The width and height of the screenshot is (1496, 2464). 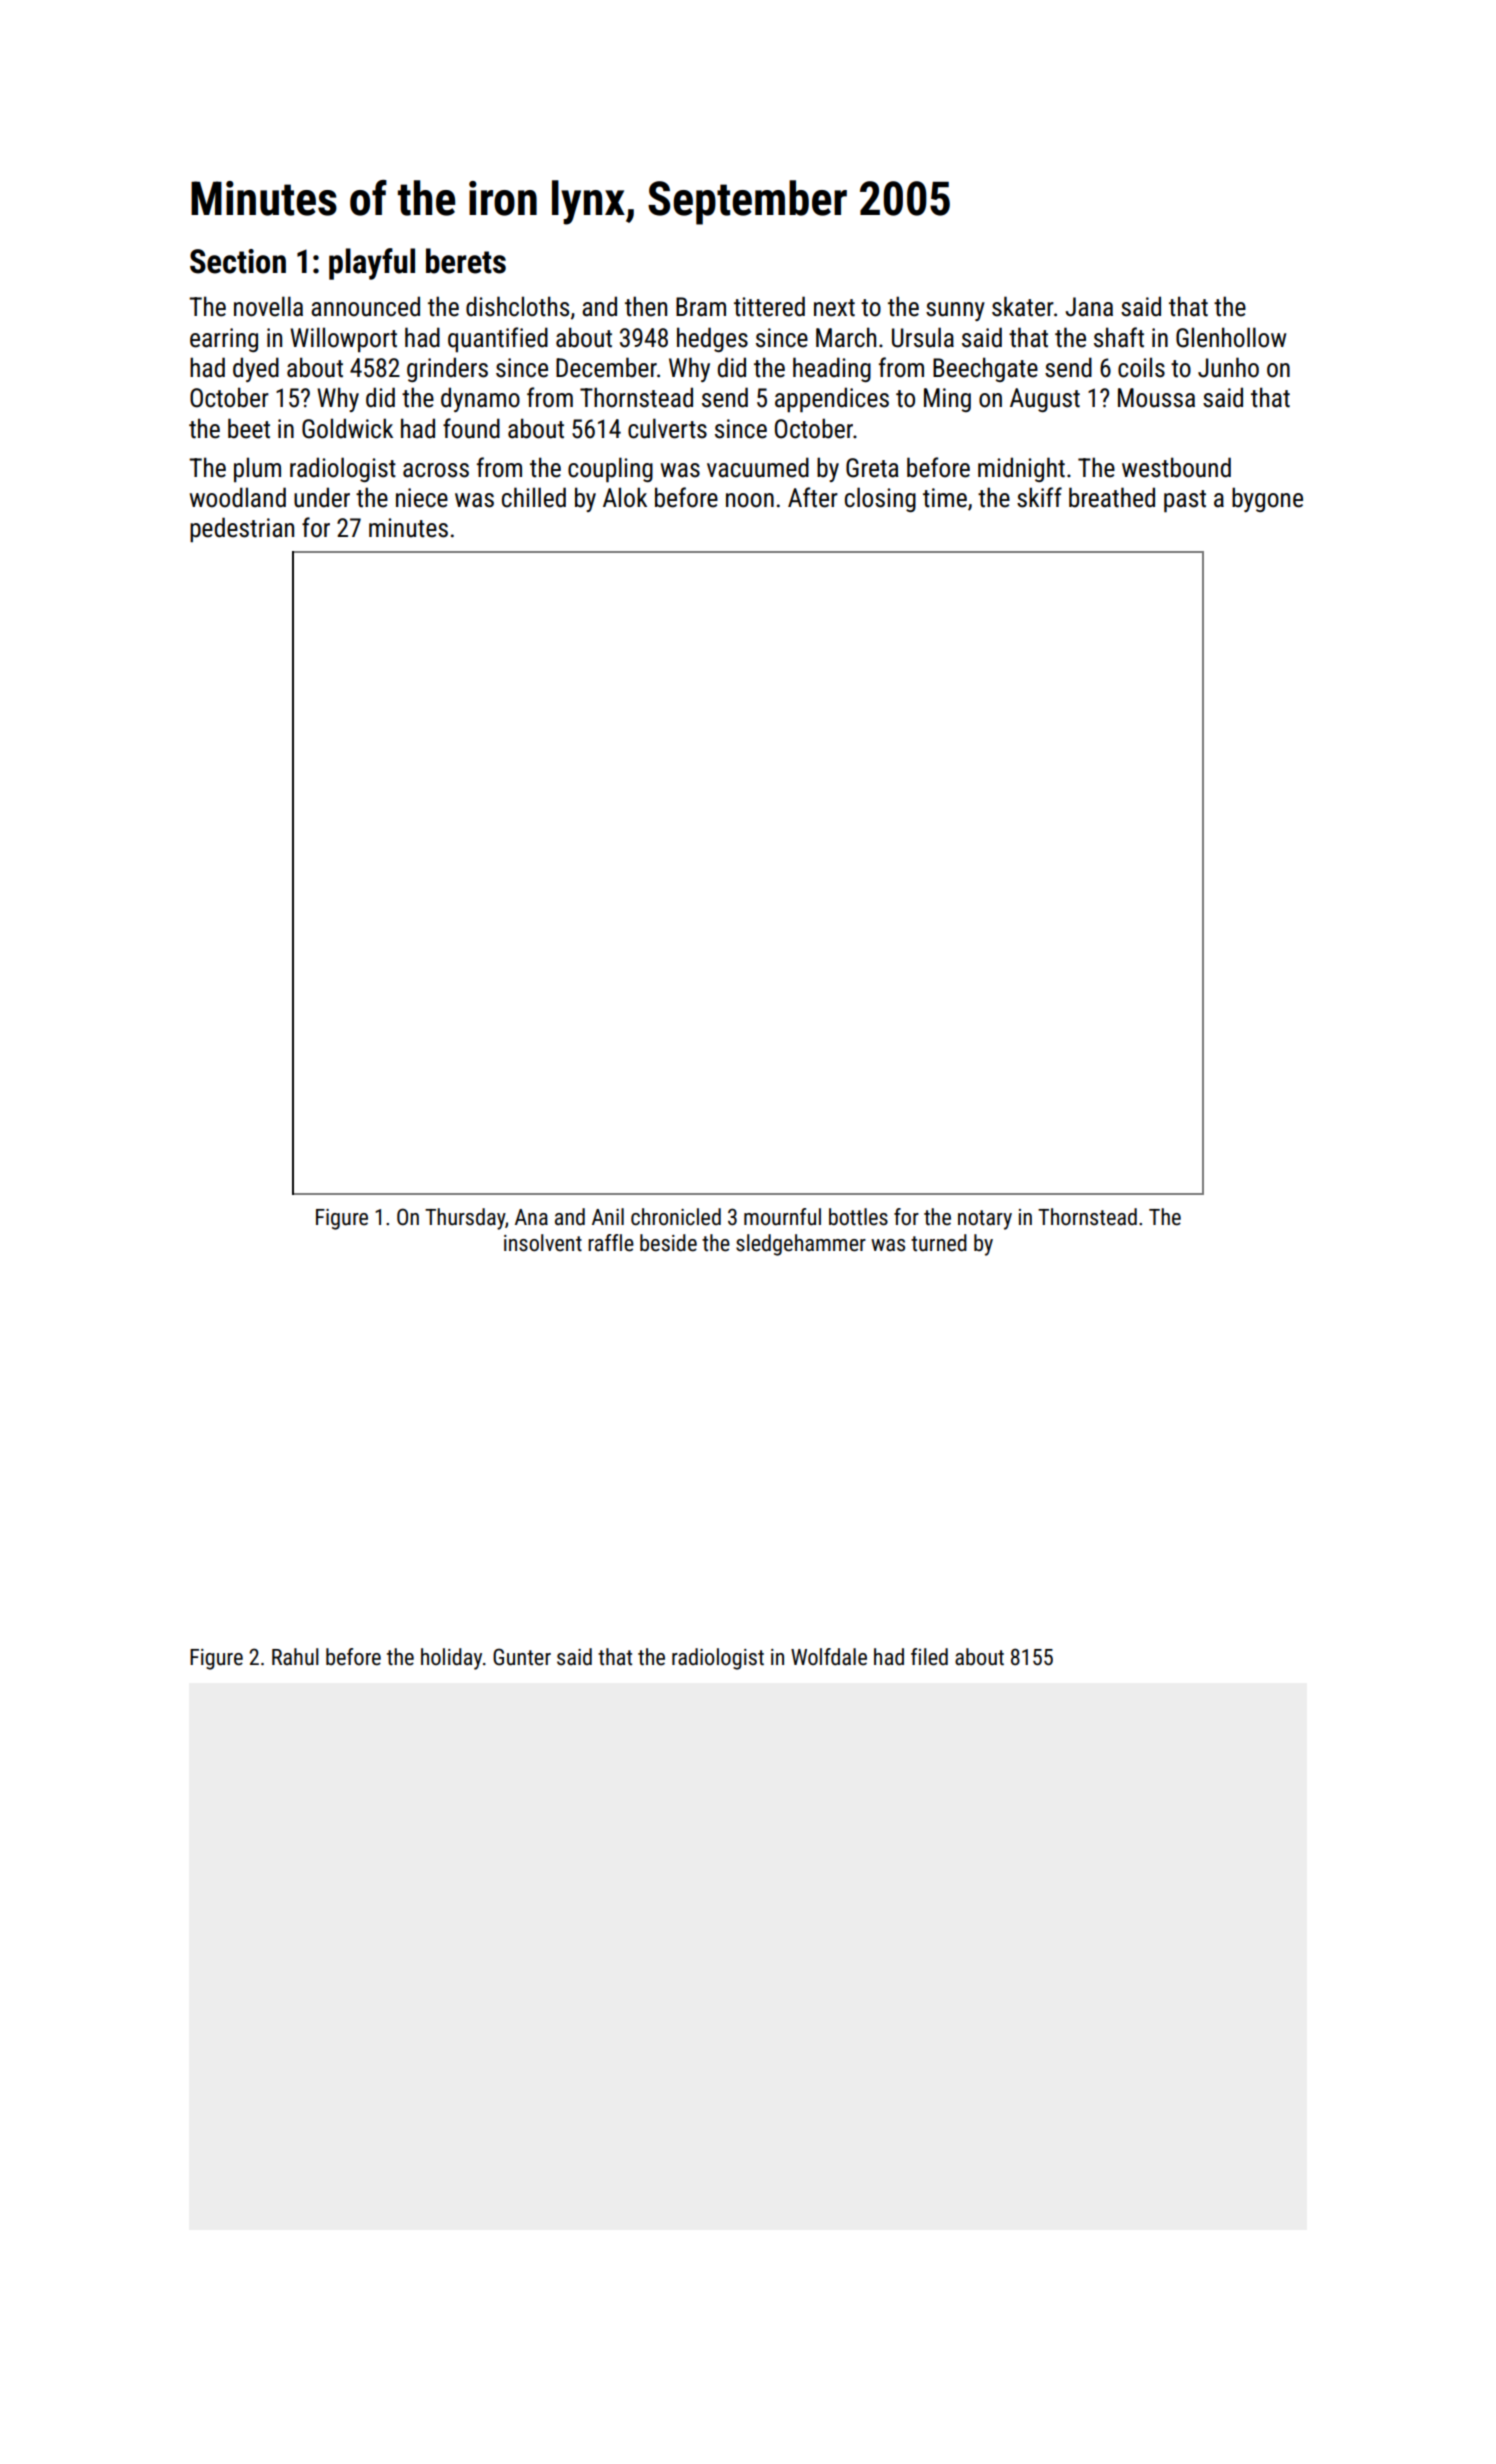 What do you see at coordinates (465, 1219) in the screenshot?
I see `Thursday` at bounding box center [465, 1219].
